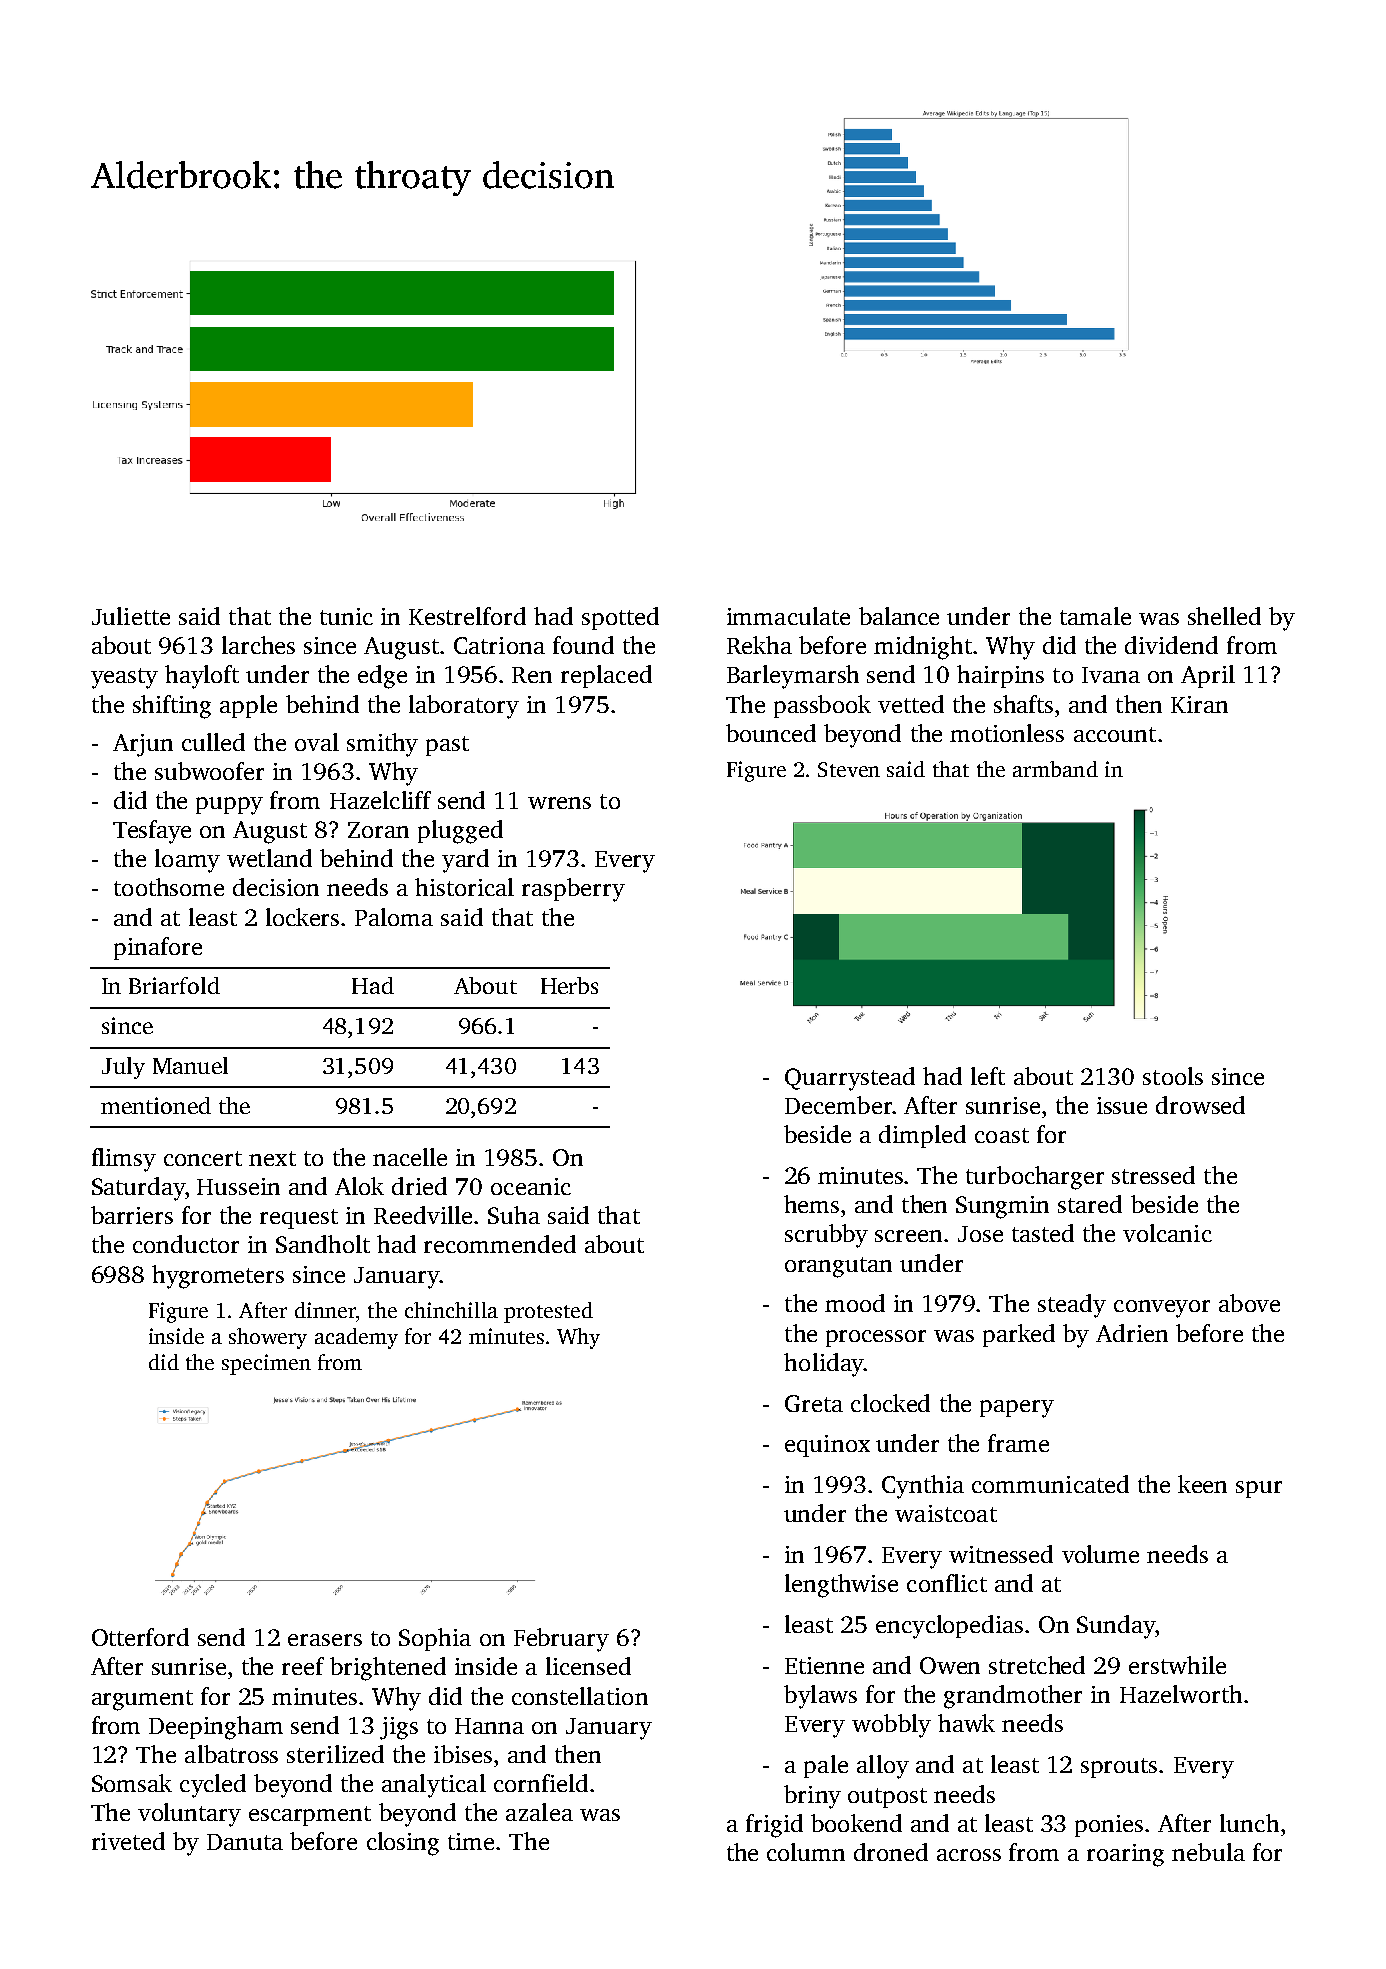 The height and width of the screenshot is (1969, 1386). I want to click on Danuta, so click(245, 1842).
